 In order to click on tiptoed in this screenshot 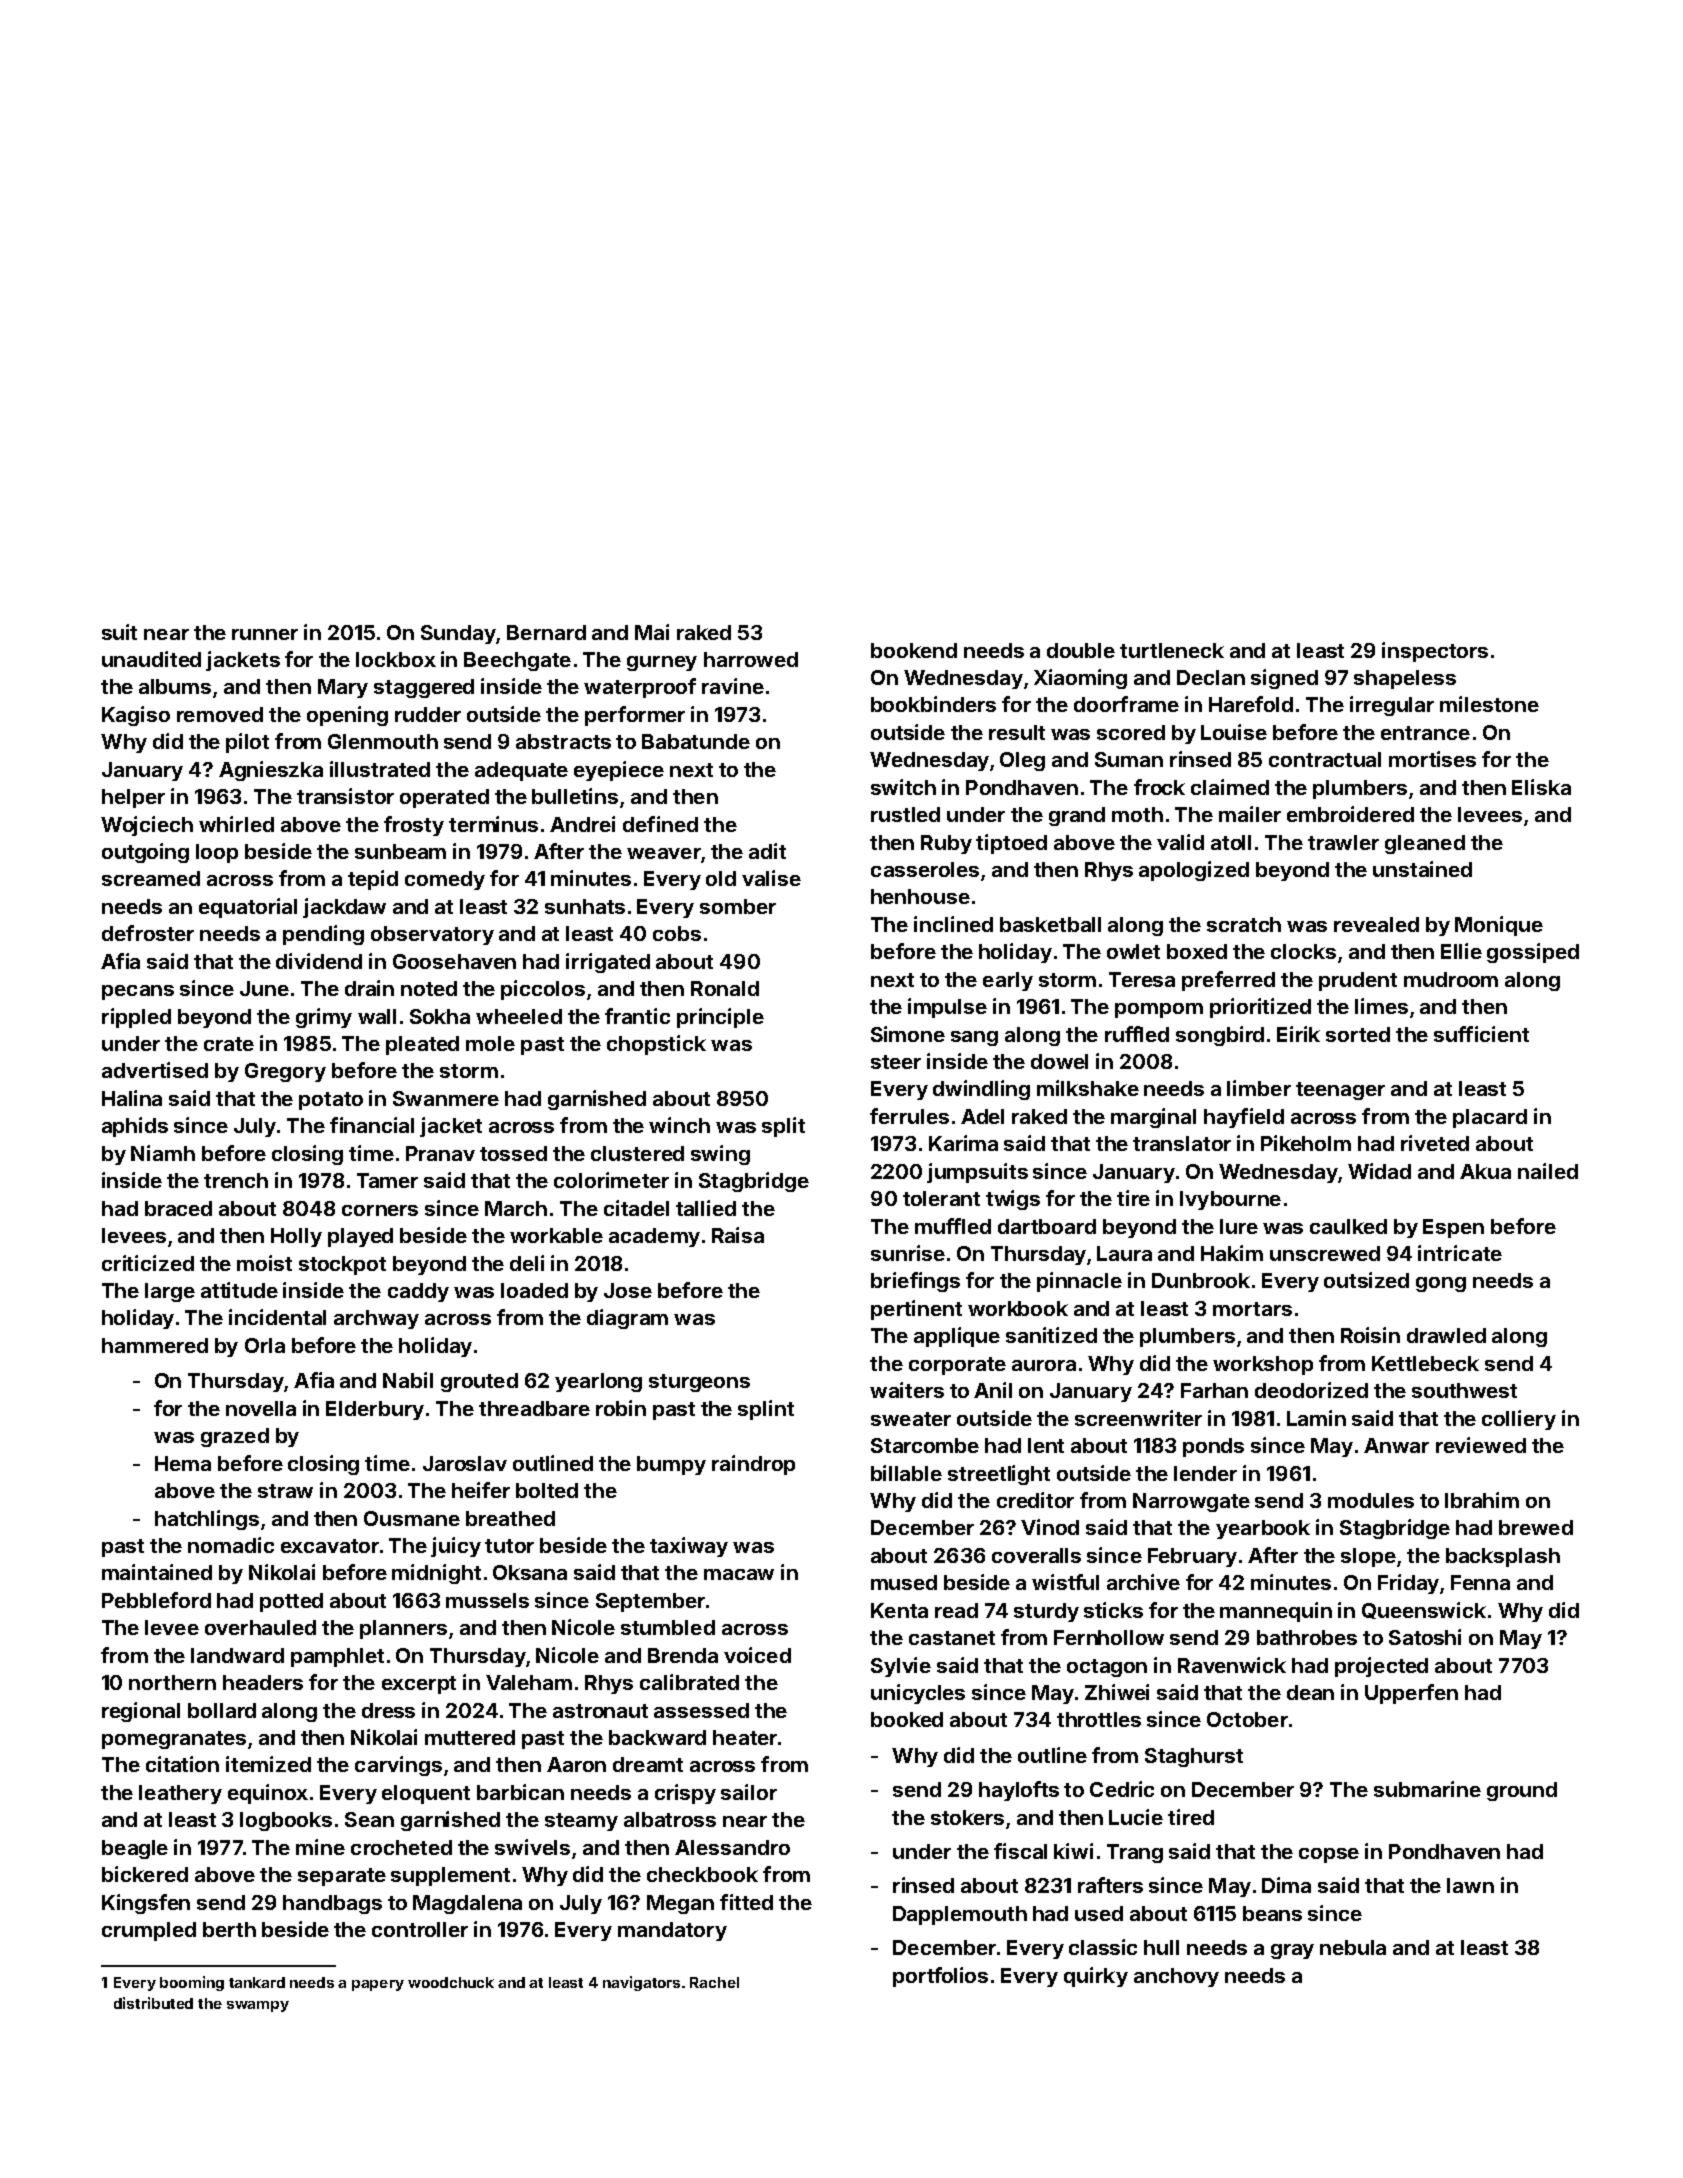, I will do `click(1011, 844)`.
